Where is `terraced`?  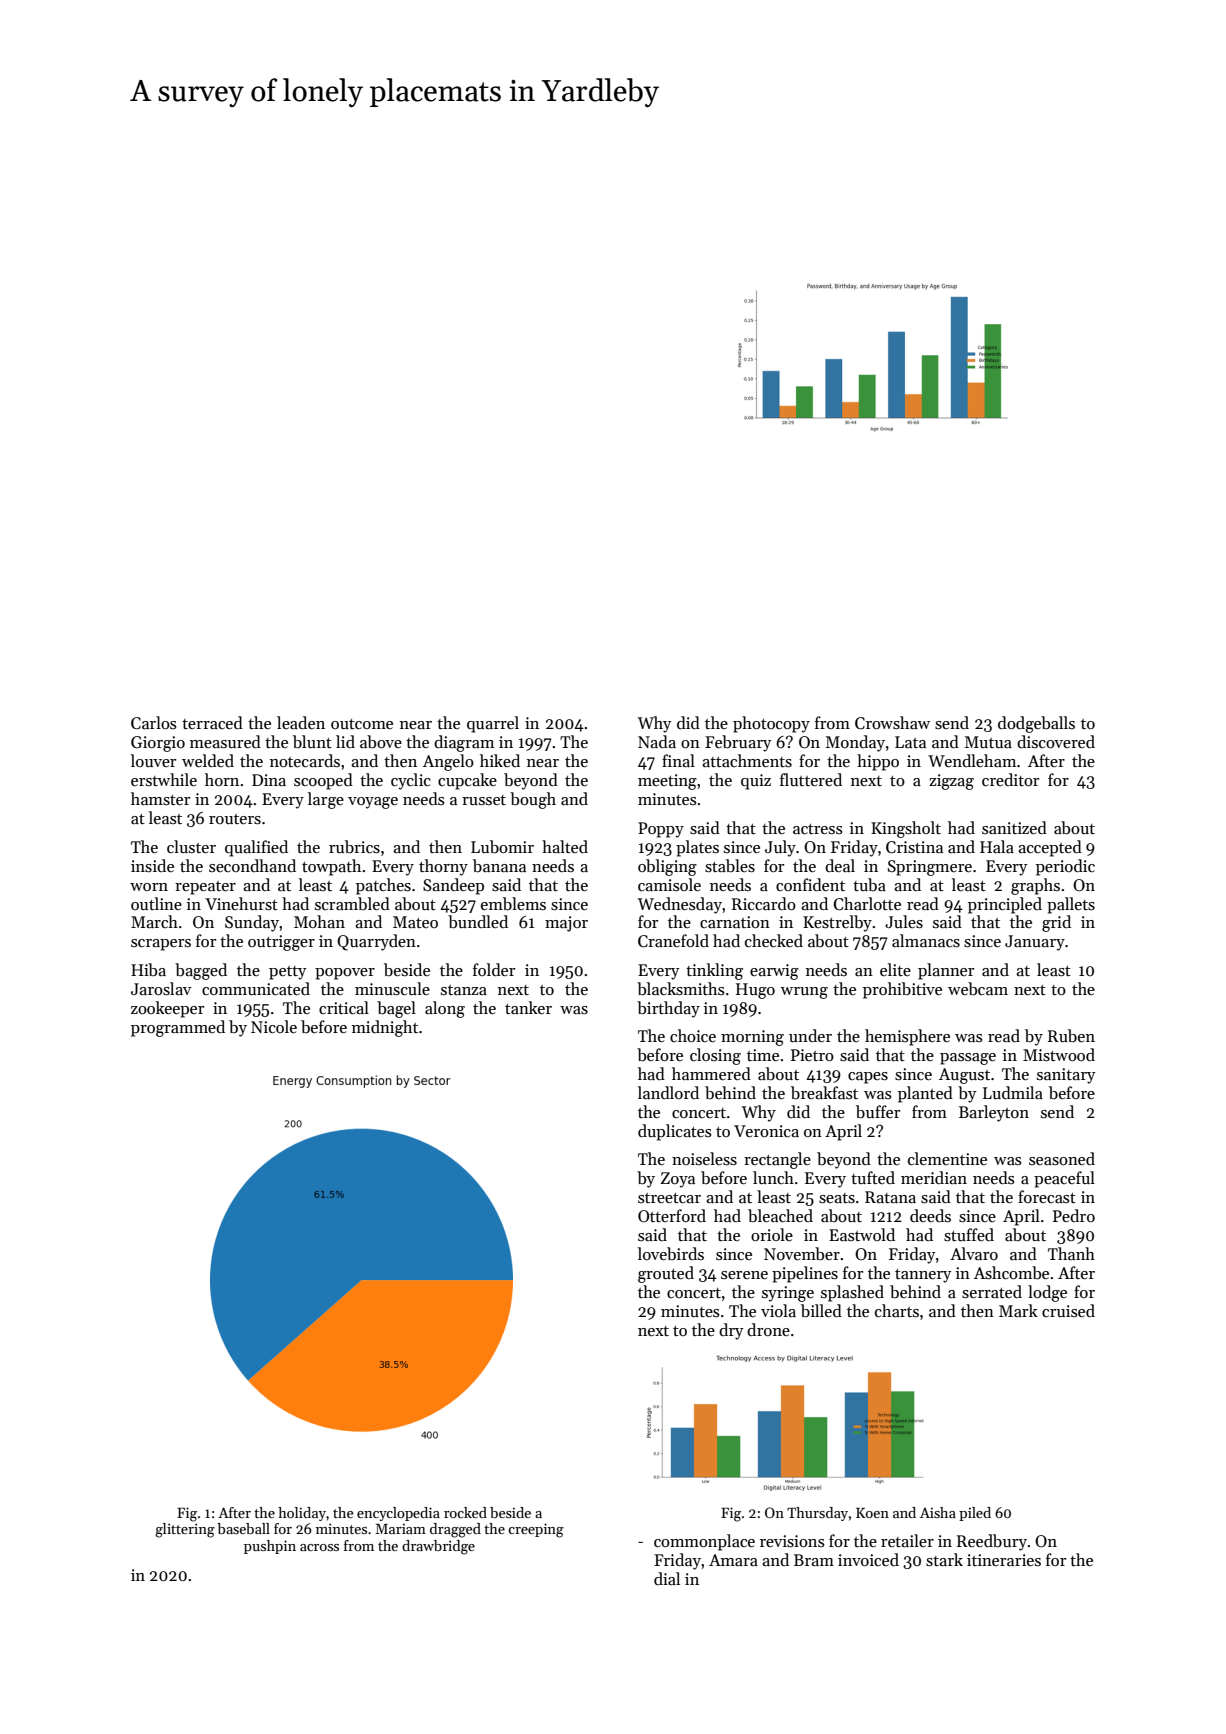
terraced is located at coordinates (212, 722).
